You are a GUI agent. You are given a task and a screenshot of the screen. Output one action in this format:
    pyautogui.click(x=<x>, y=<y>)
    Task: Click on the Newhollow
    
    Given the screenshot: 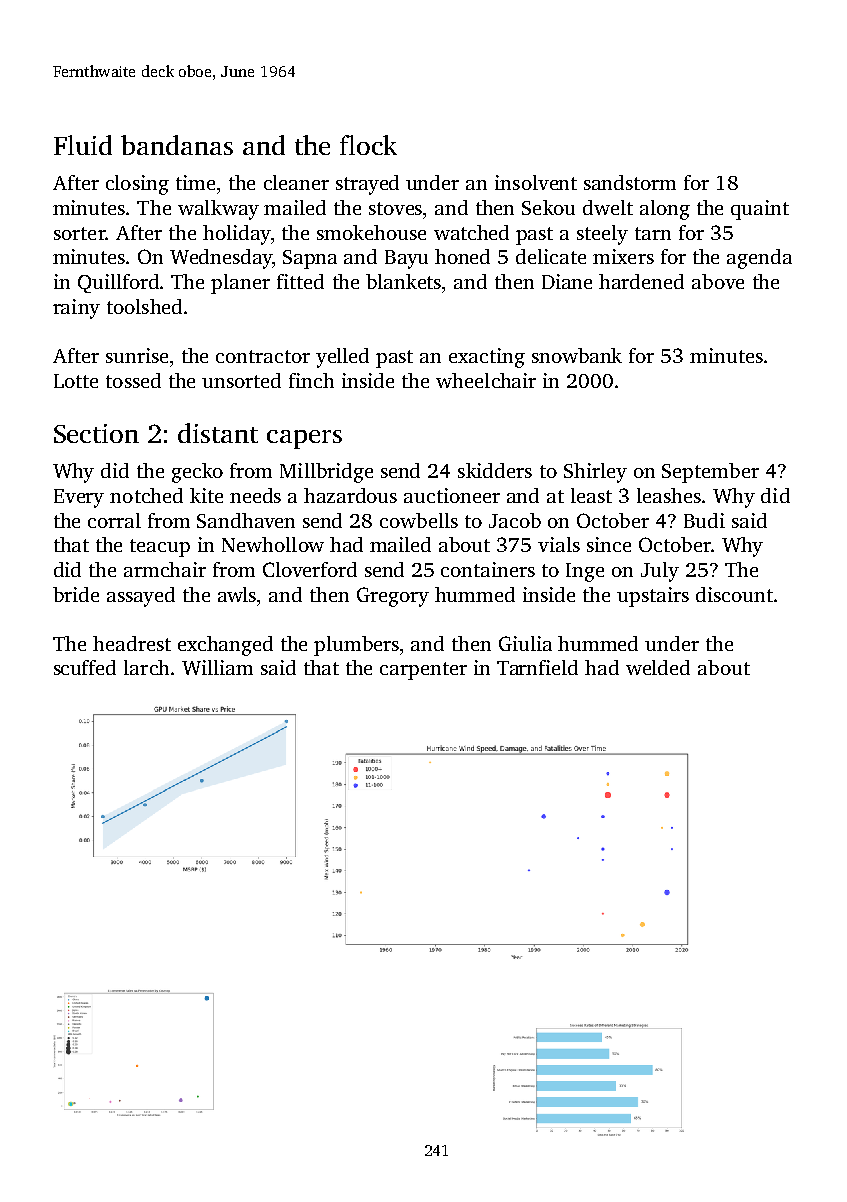 What is the action you would take?
    pyautogui.click(x=273, y=544)
